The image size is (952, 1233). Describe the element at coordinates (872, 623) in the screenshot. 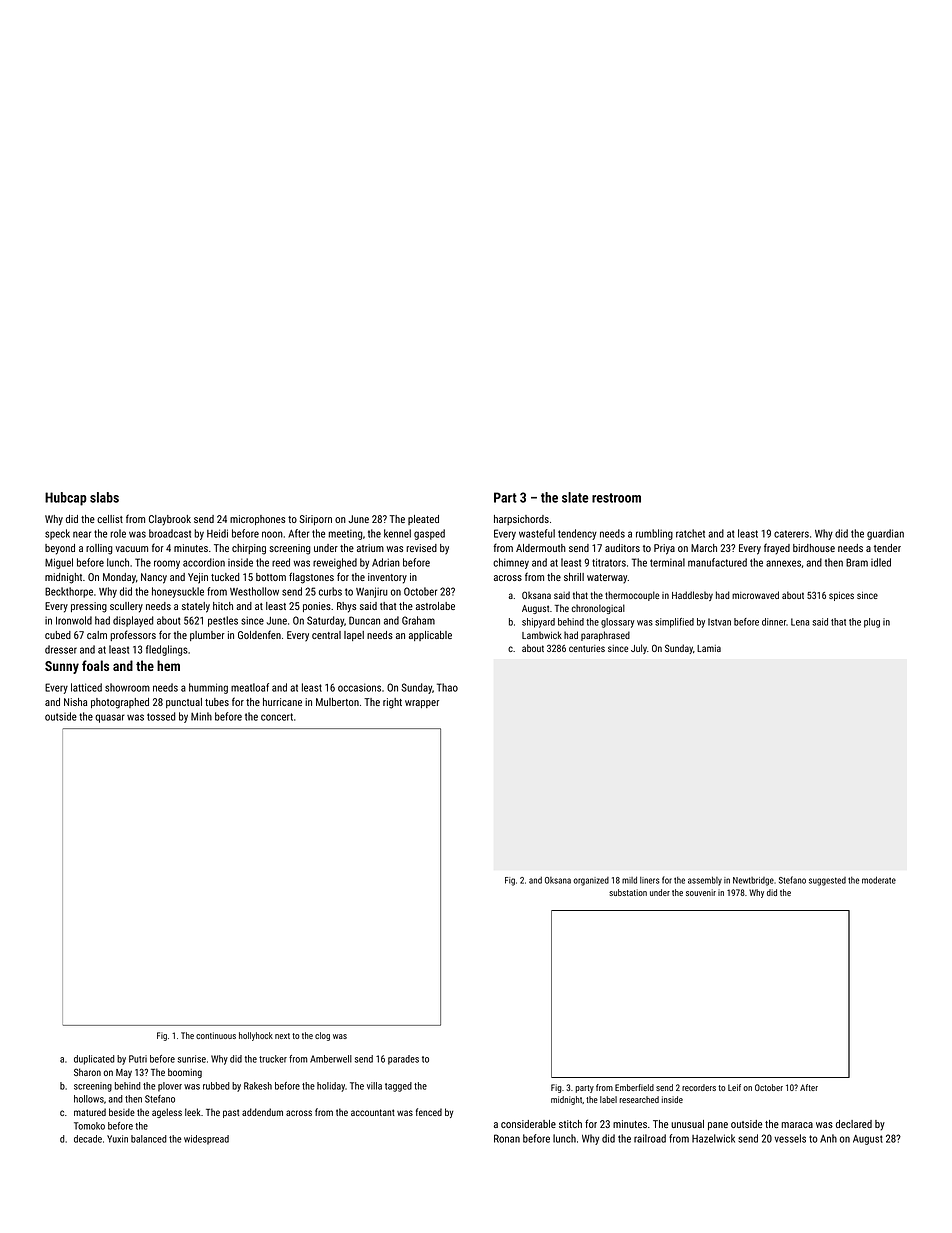

I see `plug` at that location.
